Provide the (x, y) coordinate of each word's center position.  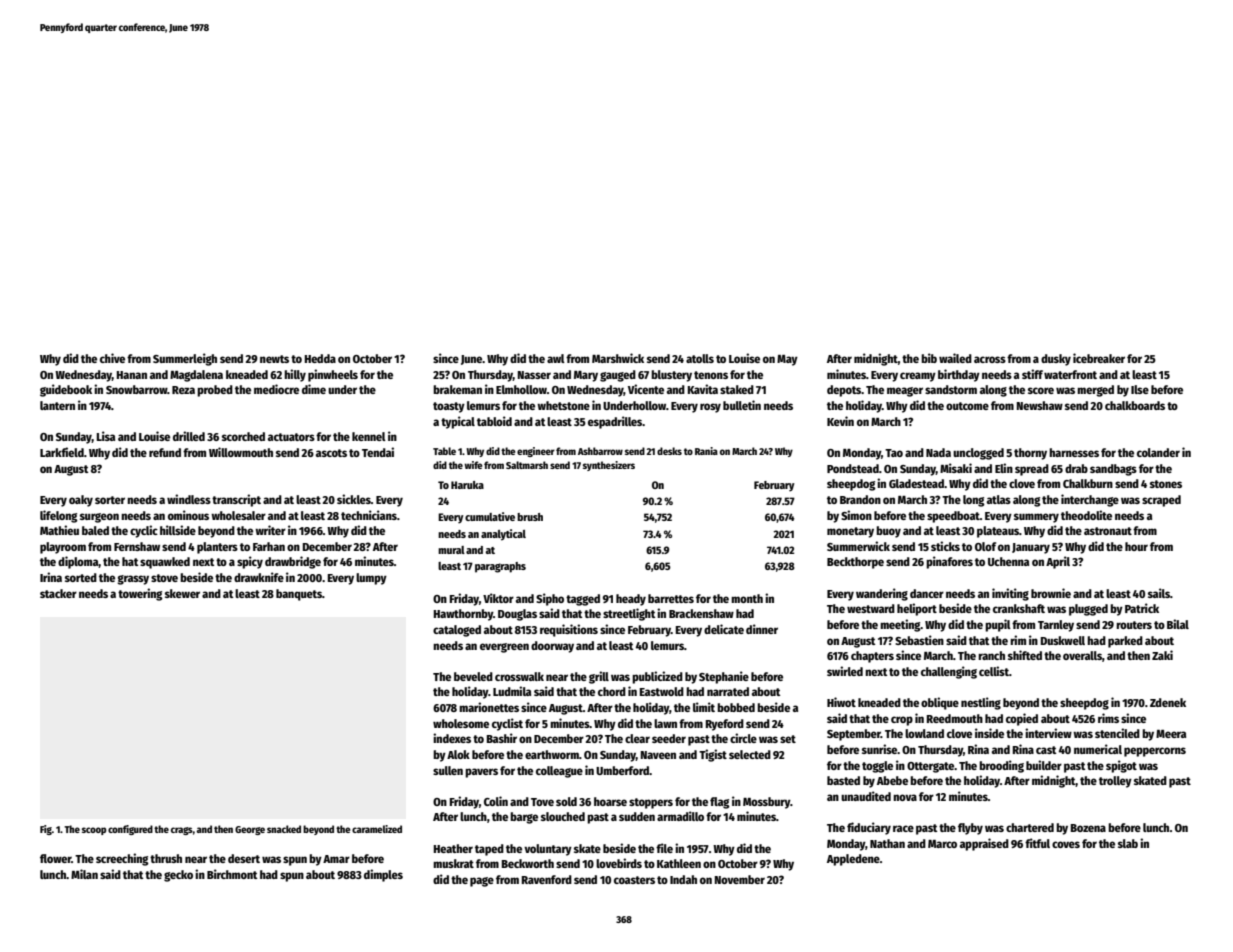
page (482, 882)
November (740, 879)
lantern (57, 405)
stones (1166, 484)
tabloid (494, 421)
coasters (634, 880)
